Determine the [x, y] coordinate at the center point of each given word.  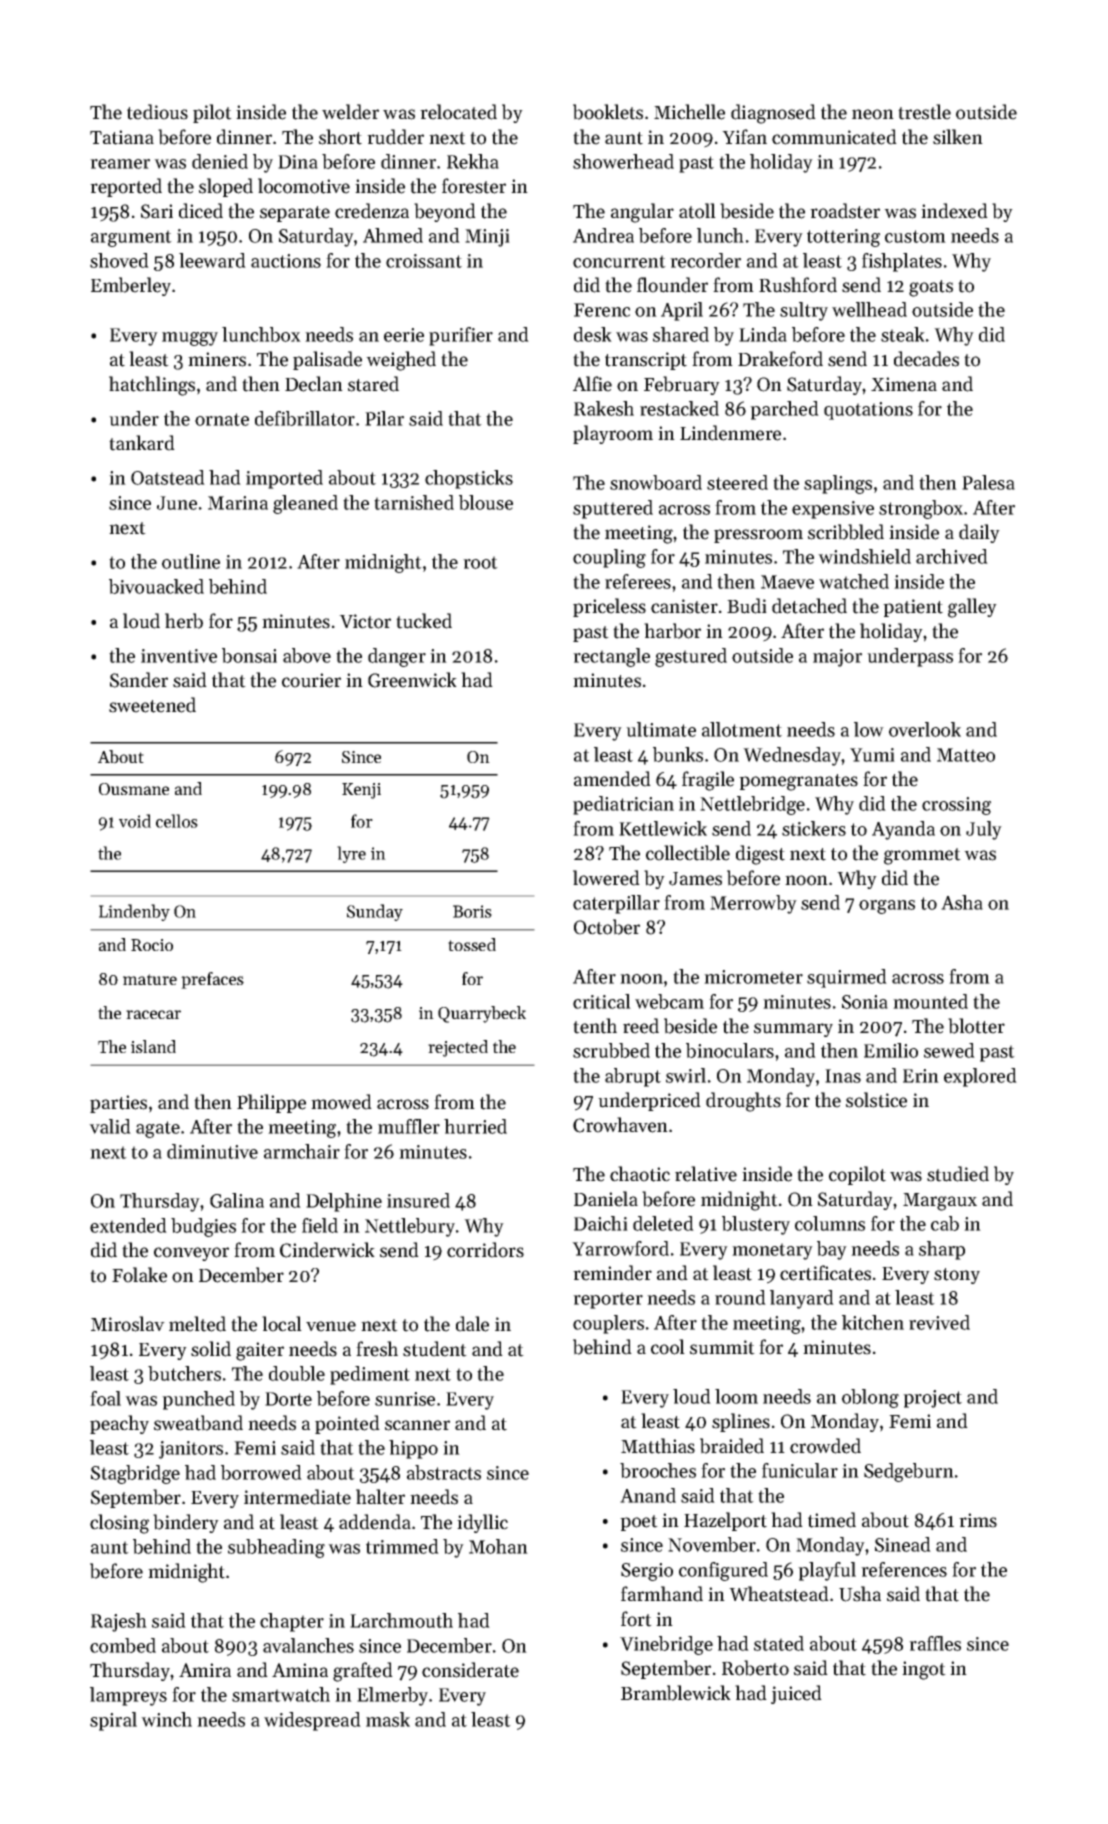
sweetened [152, 705]
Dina [298, 162]
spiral [113, 1721]
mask [388, 1719]
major [837, 658]
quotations [868, 411]
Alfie [592, 384]
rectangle [611, 657]
